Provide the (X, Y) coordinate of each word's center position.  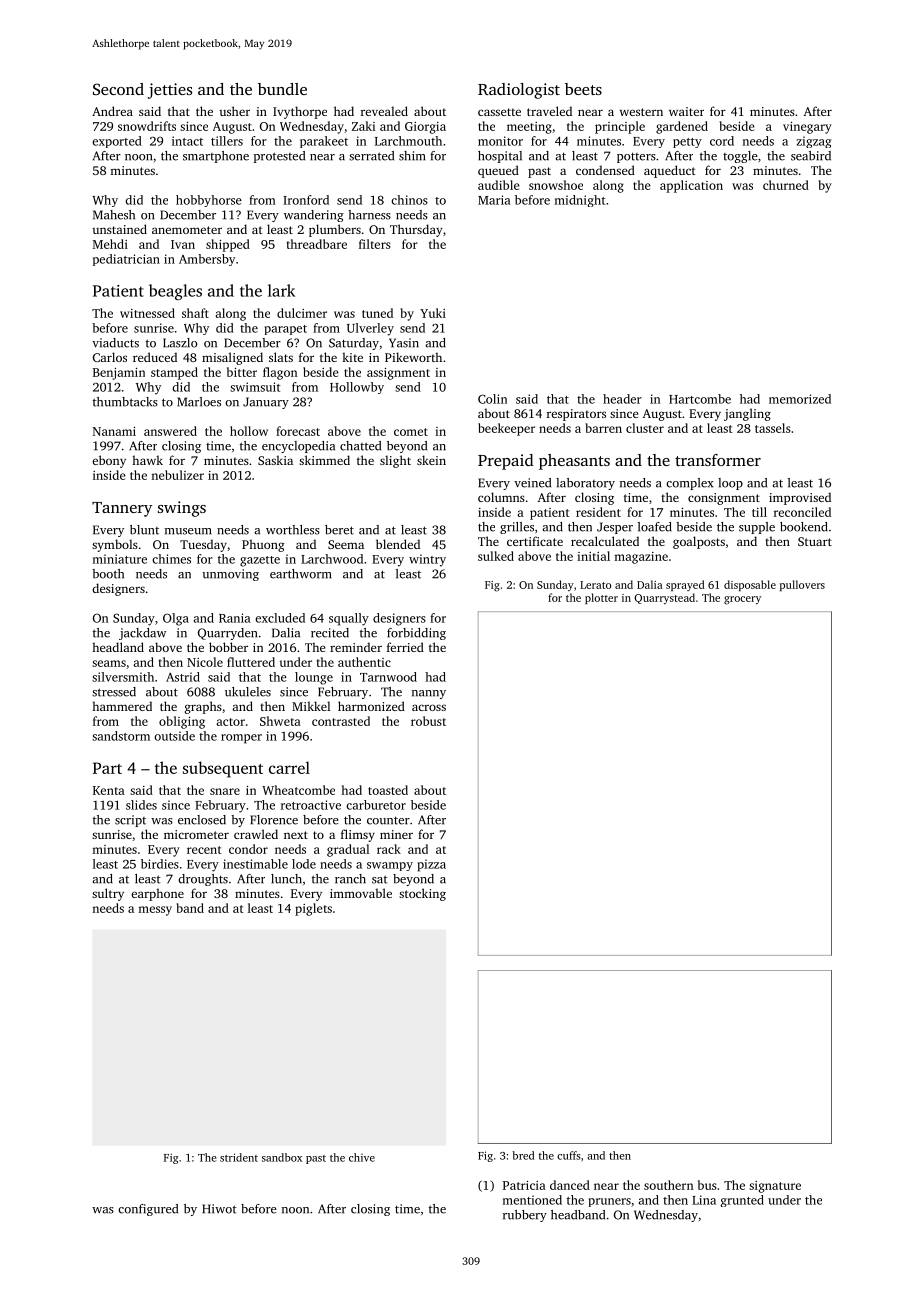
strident (239, 1157)
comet (411, 432)
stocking (422, 894)
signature (775, 1187)
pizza (432, 865)
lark (281, 290)
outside (174, 736)
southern (669, 1185)
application (691, 186)
